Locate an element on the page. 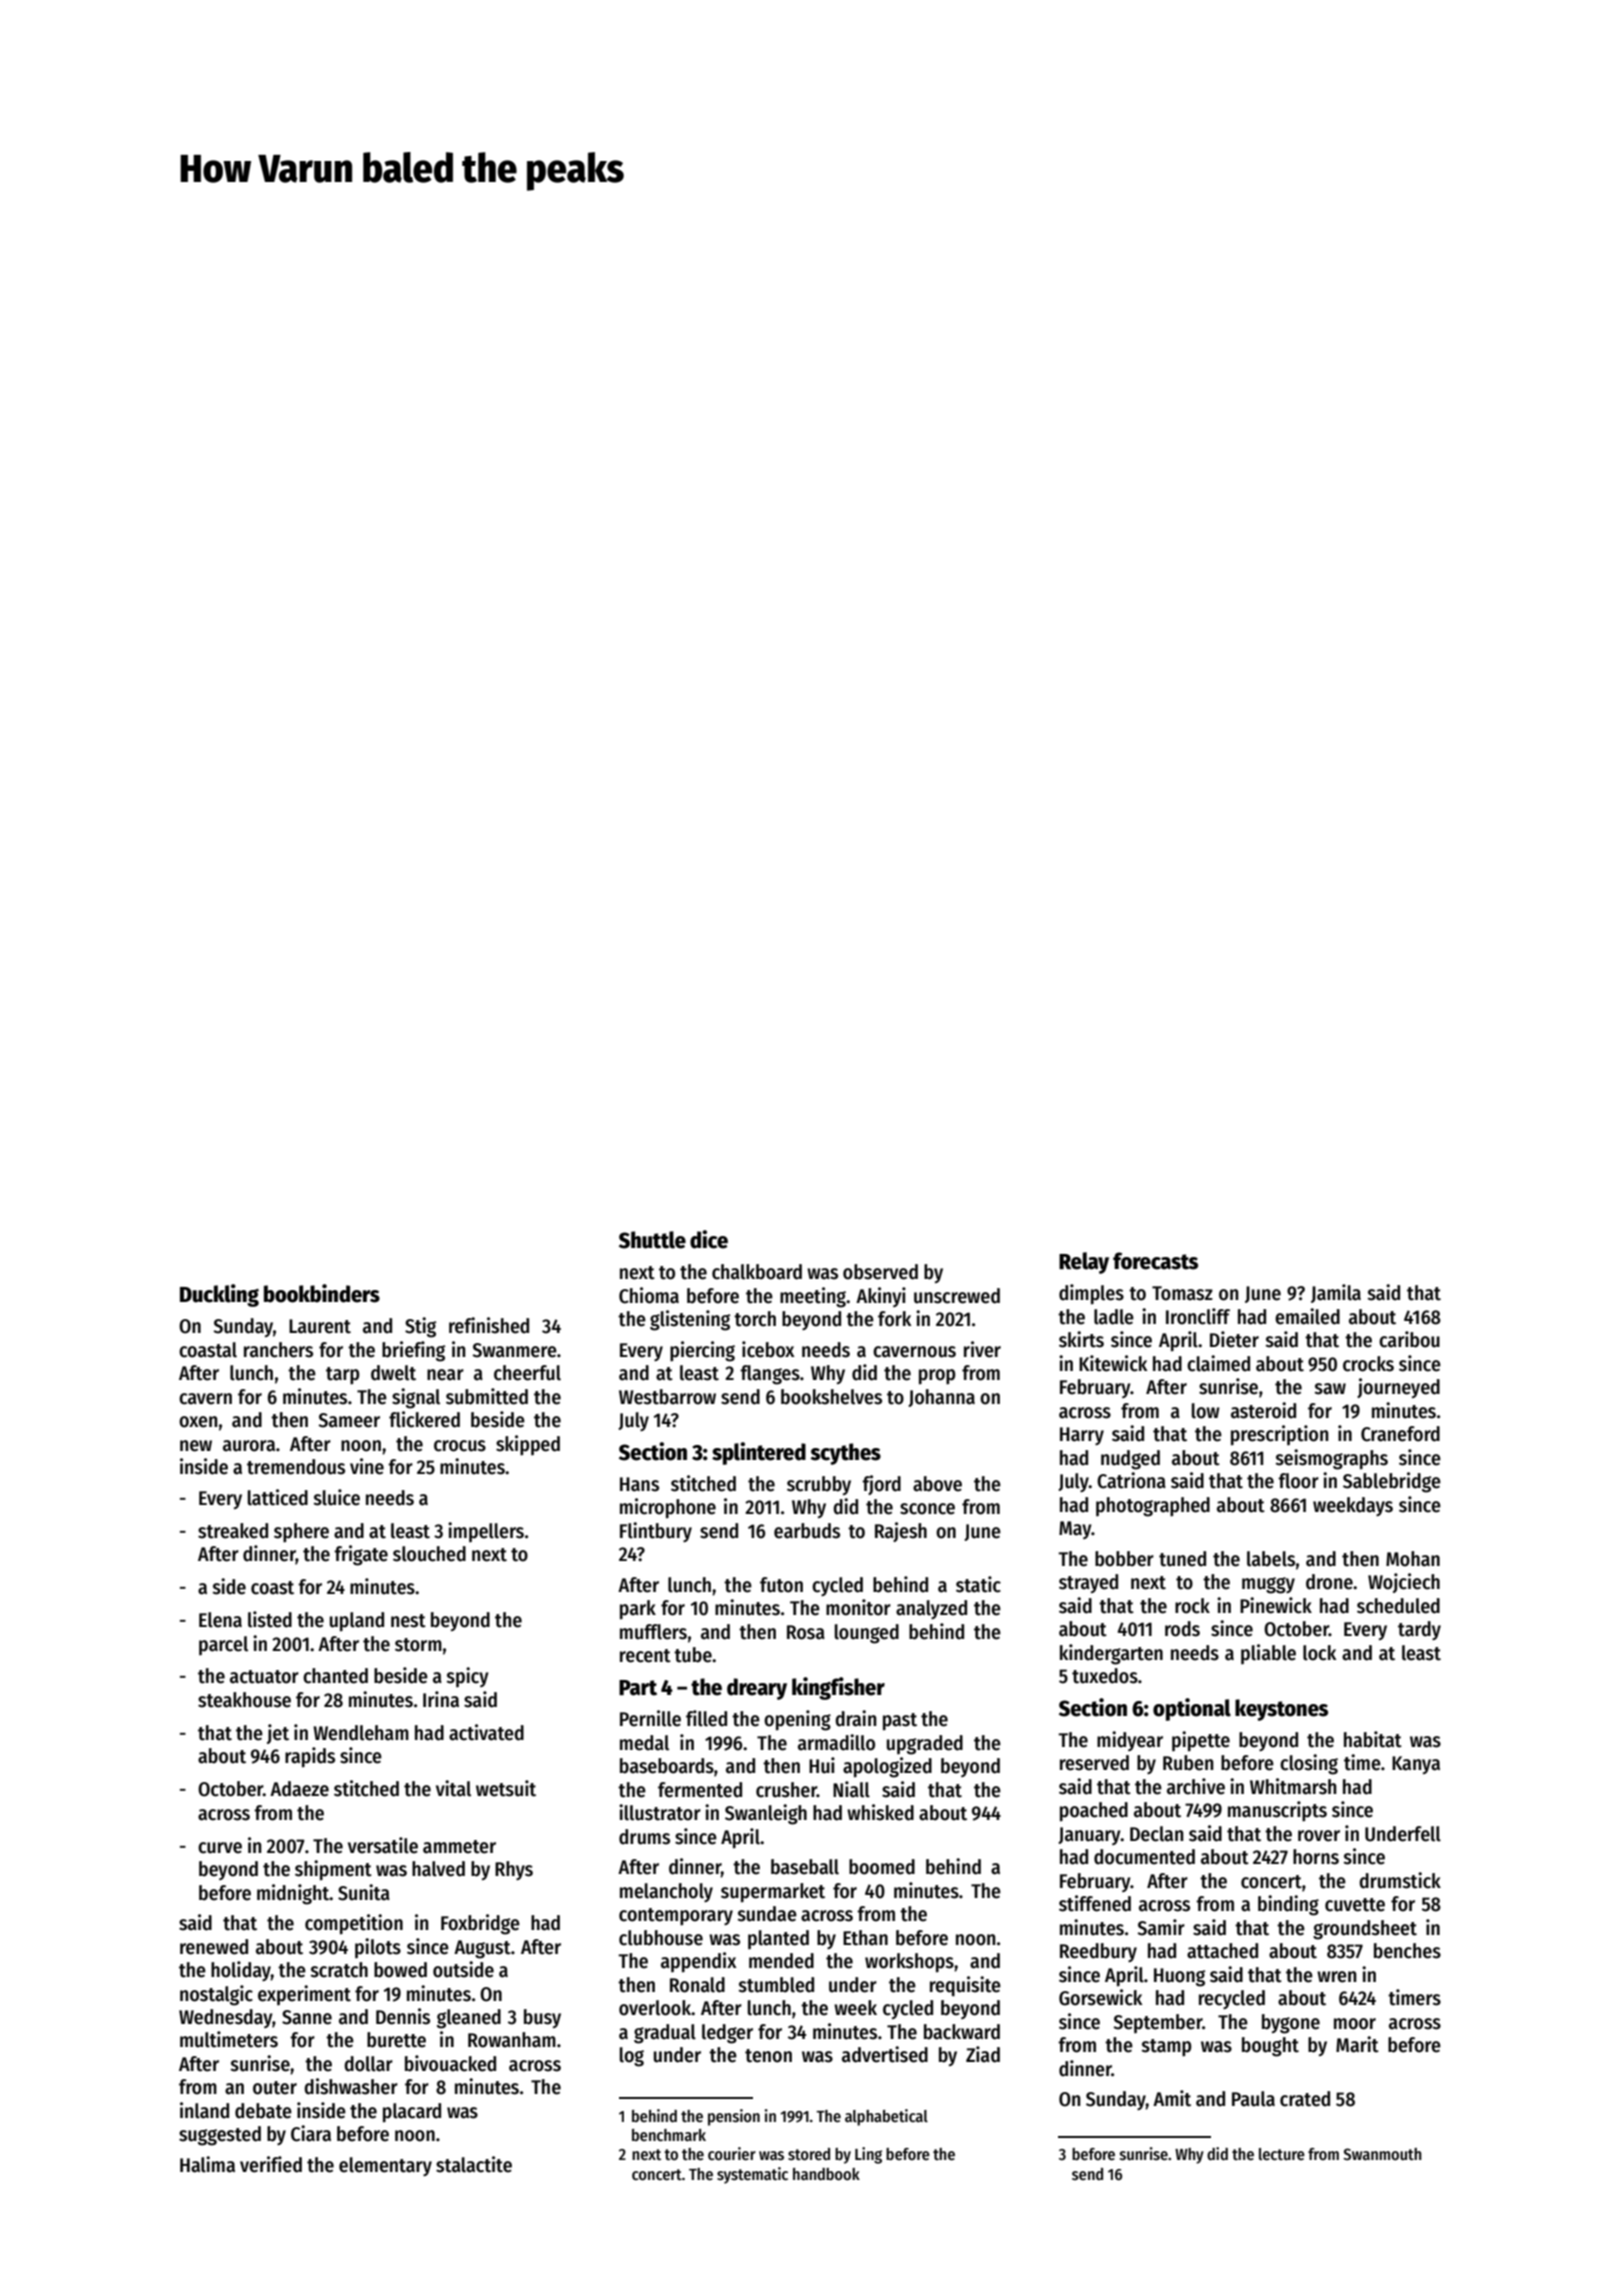 This page has height=2292, width=1620. Swanmouth is located at coordinates (1382, 2154).
